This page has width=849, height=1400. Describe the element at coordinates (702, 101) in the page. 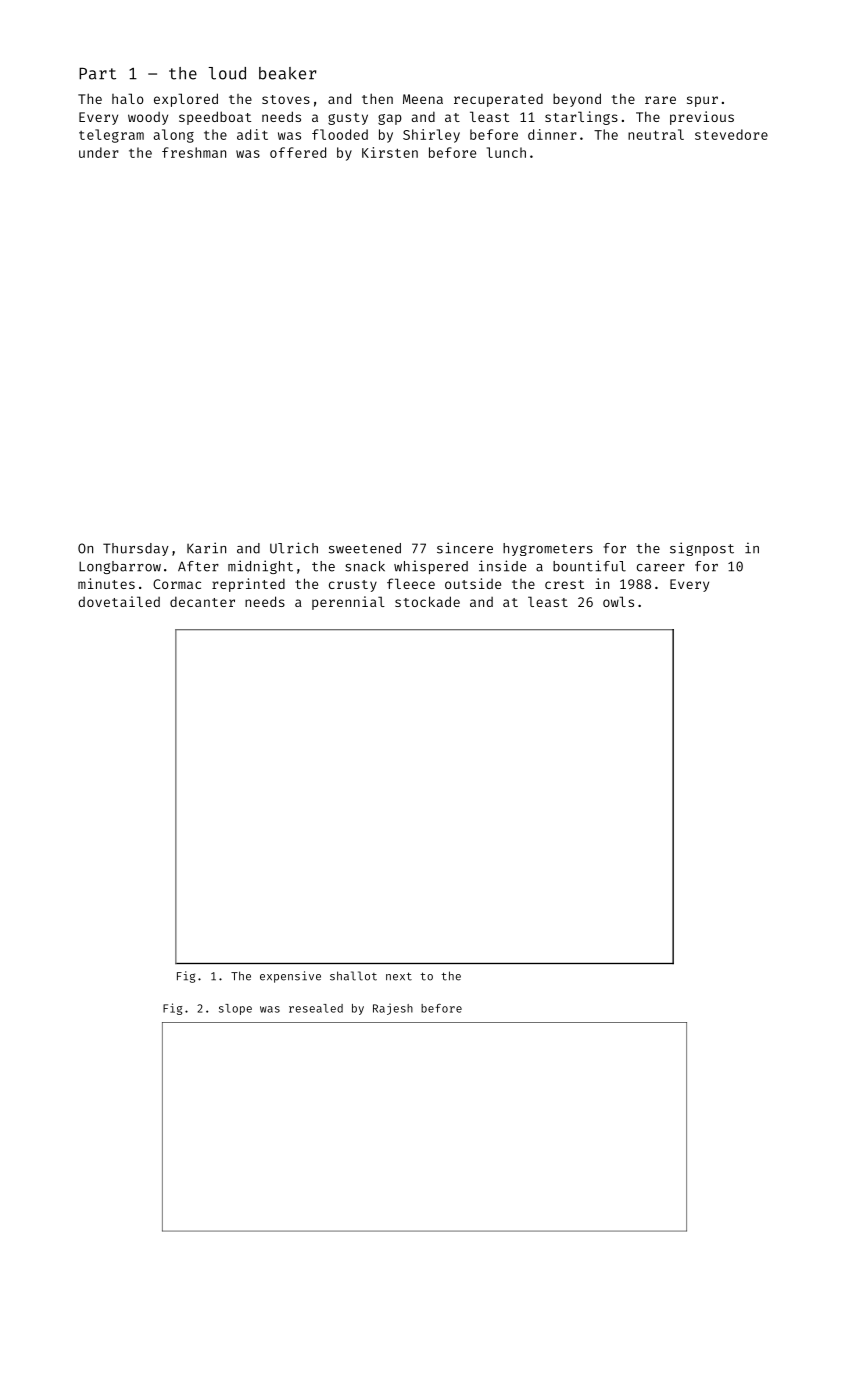

I see `spur` at that location.
